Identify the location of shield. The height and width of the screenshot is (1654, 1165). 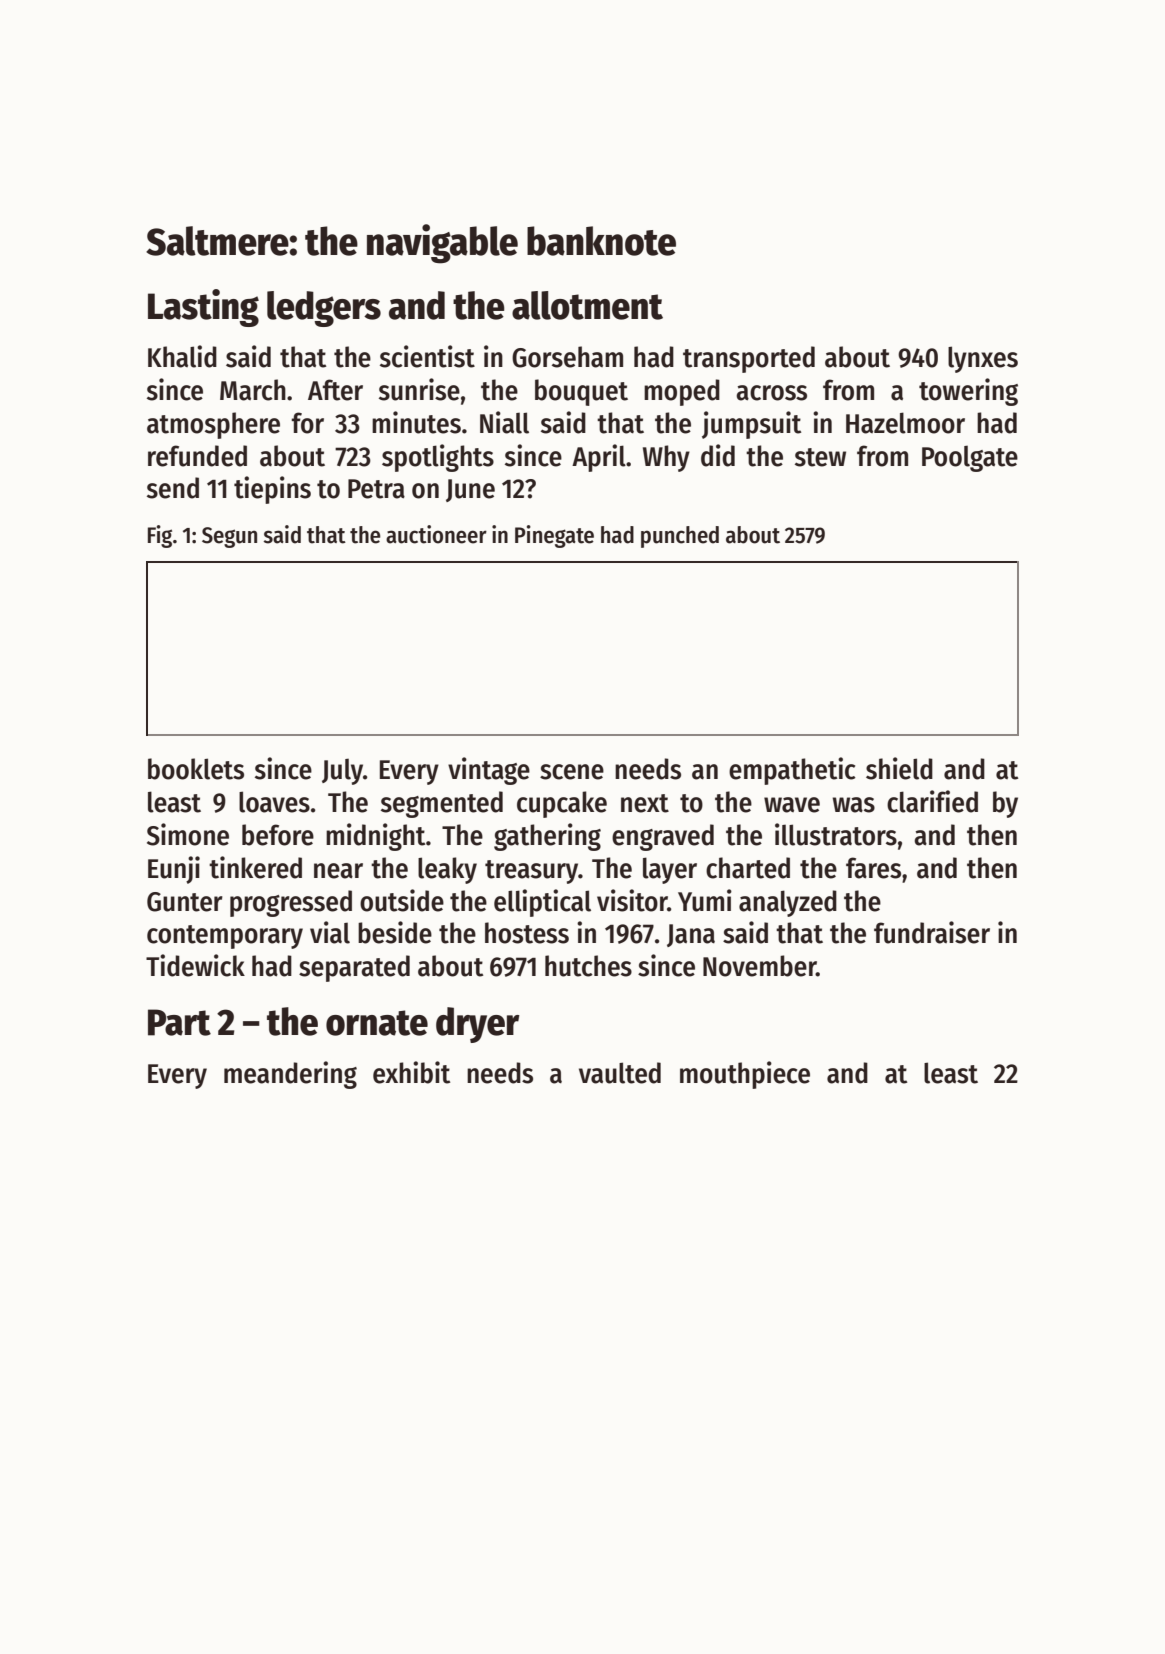
(899, 768).
